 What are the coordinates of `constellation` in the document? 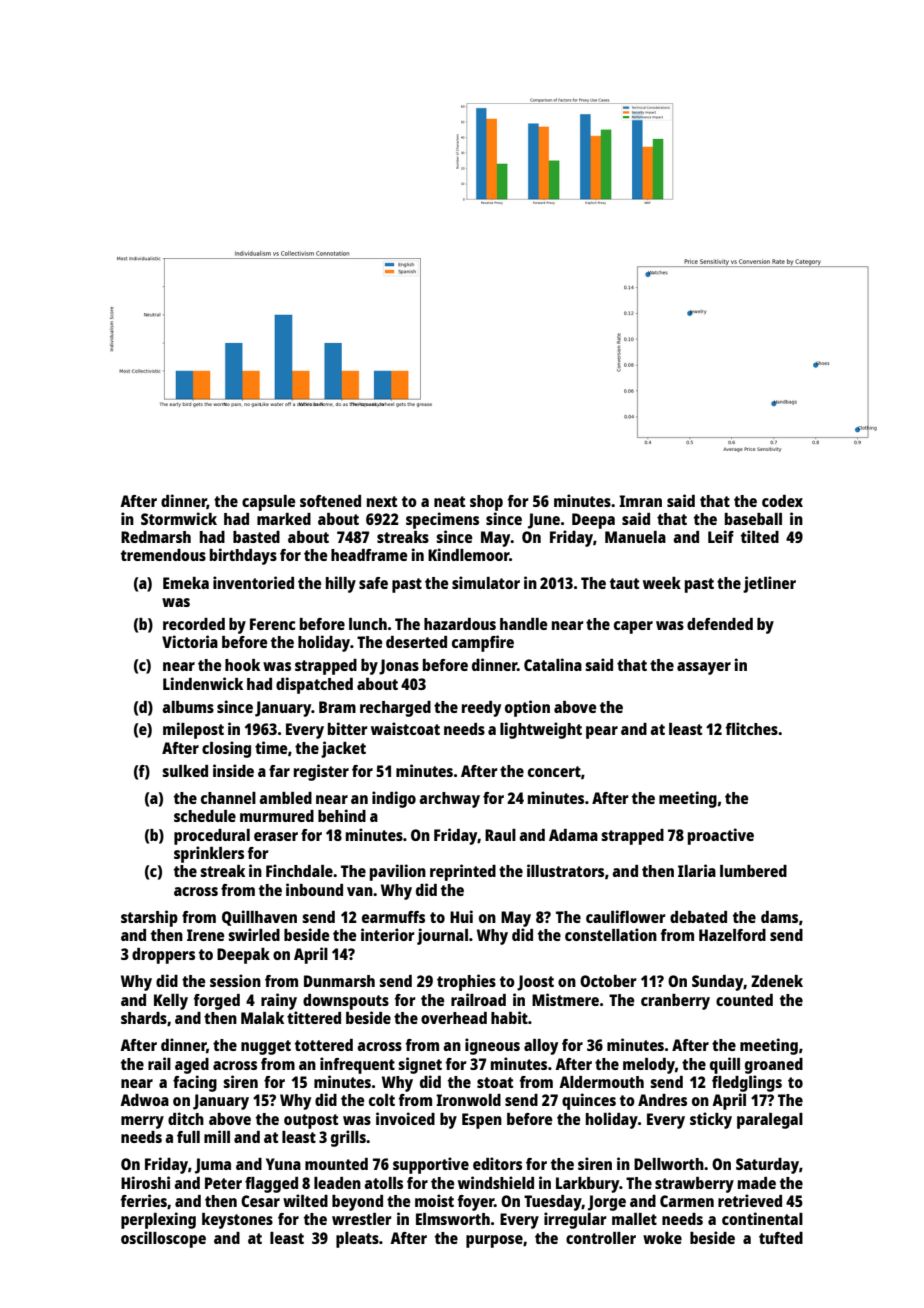 It's located at (611, 934).
